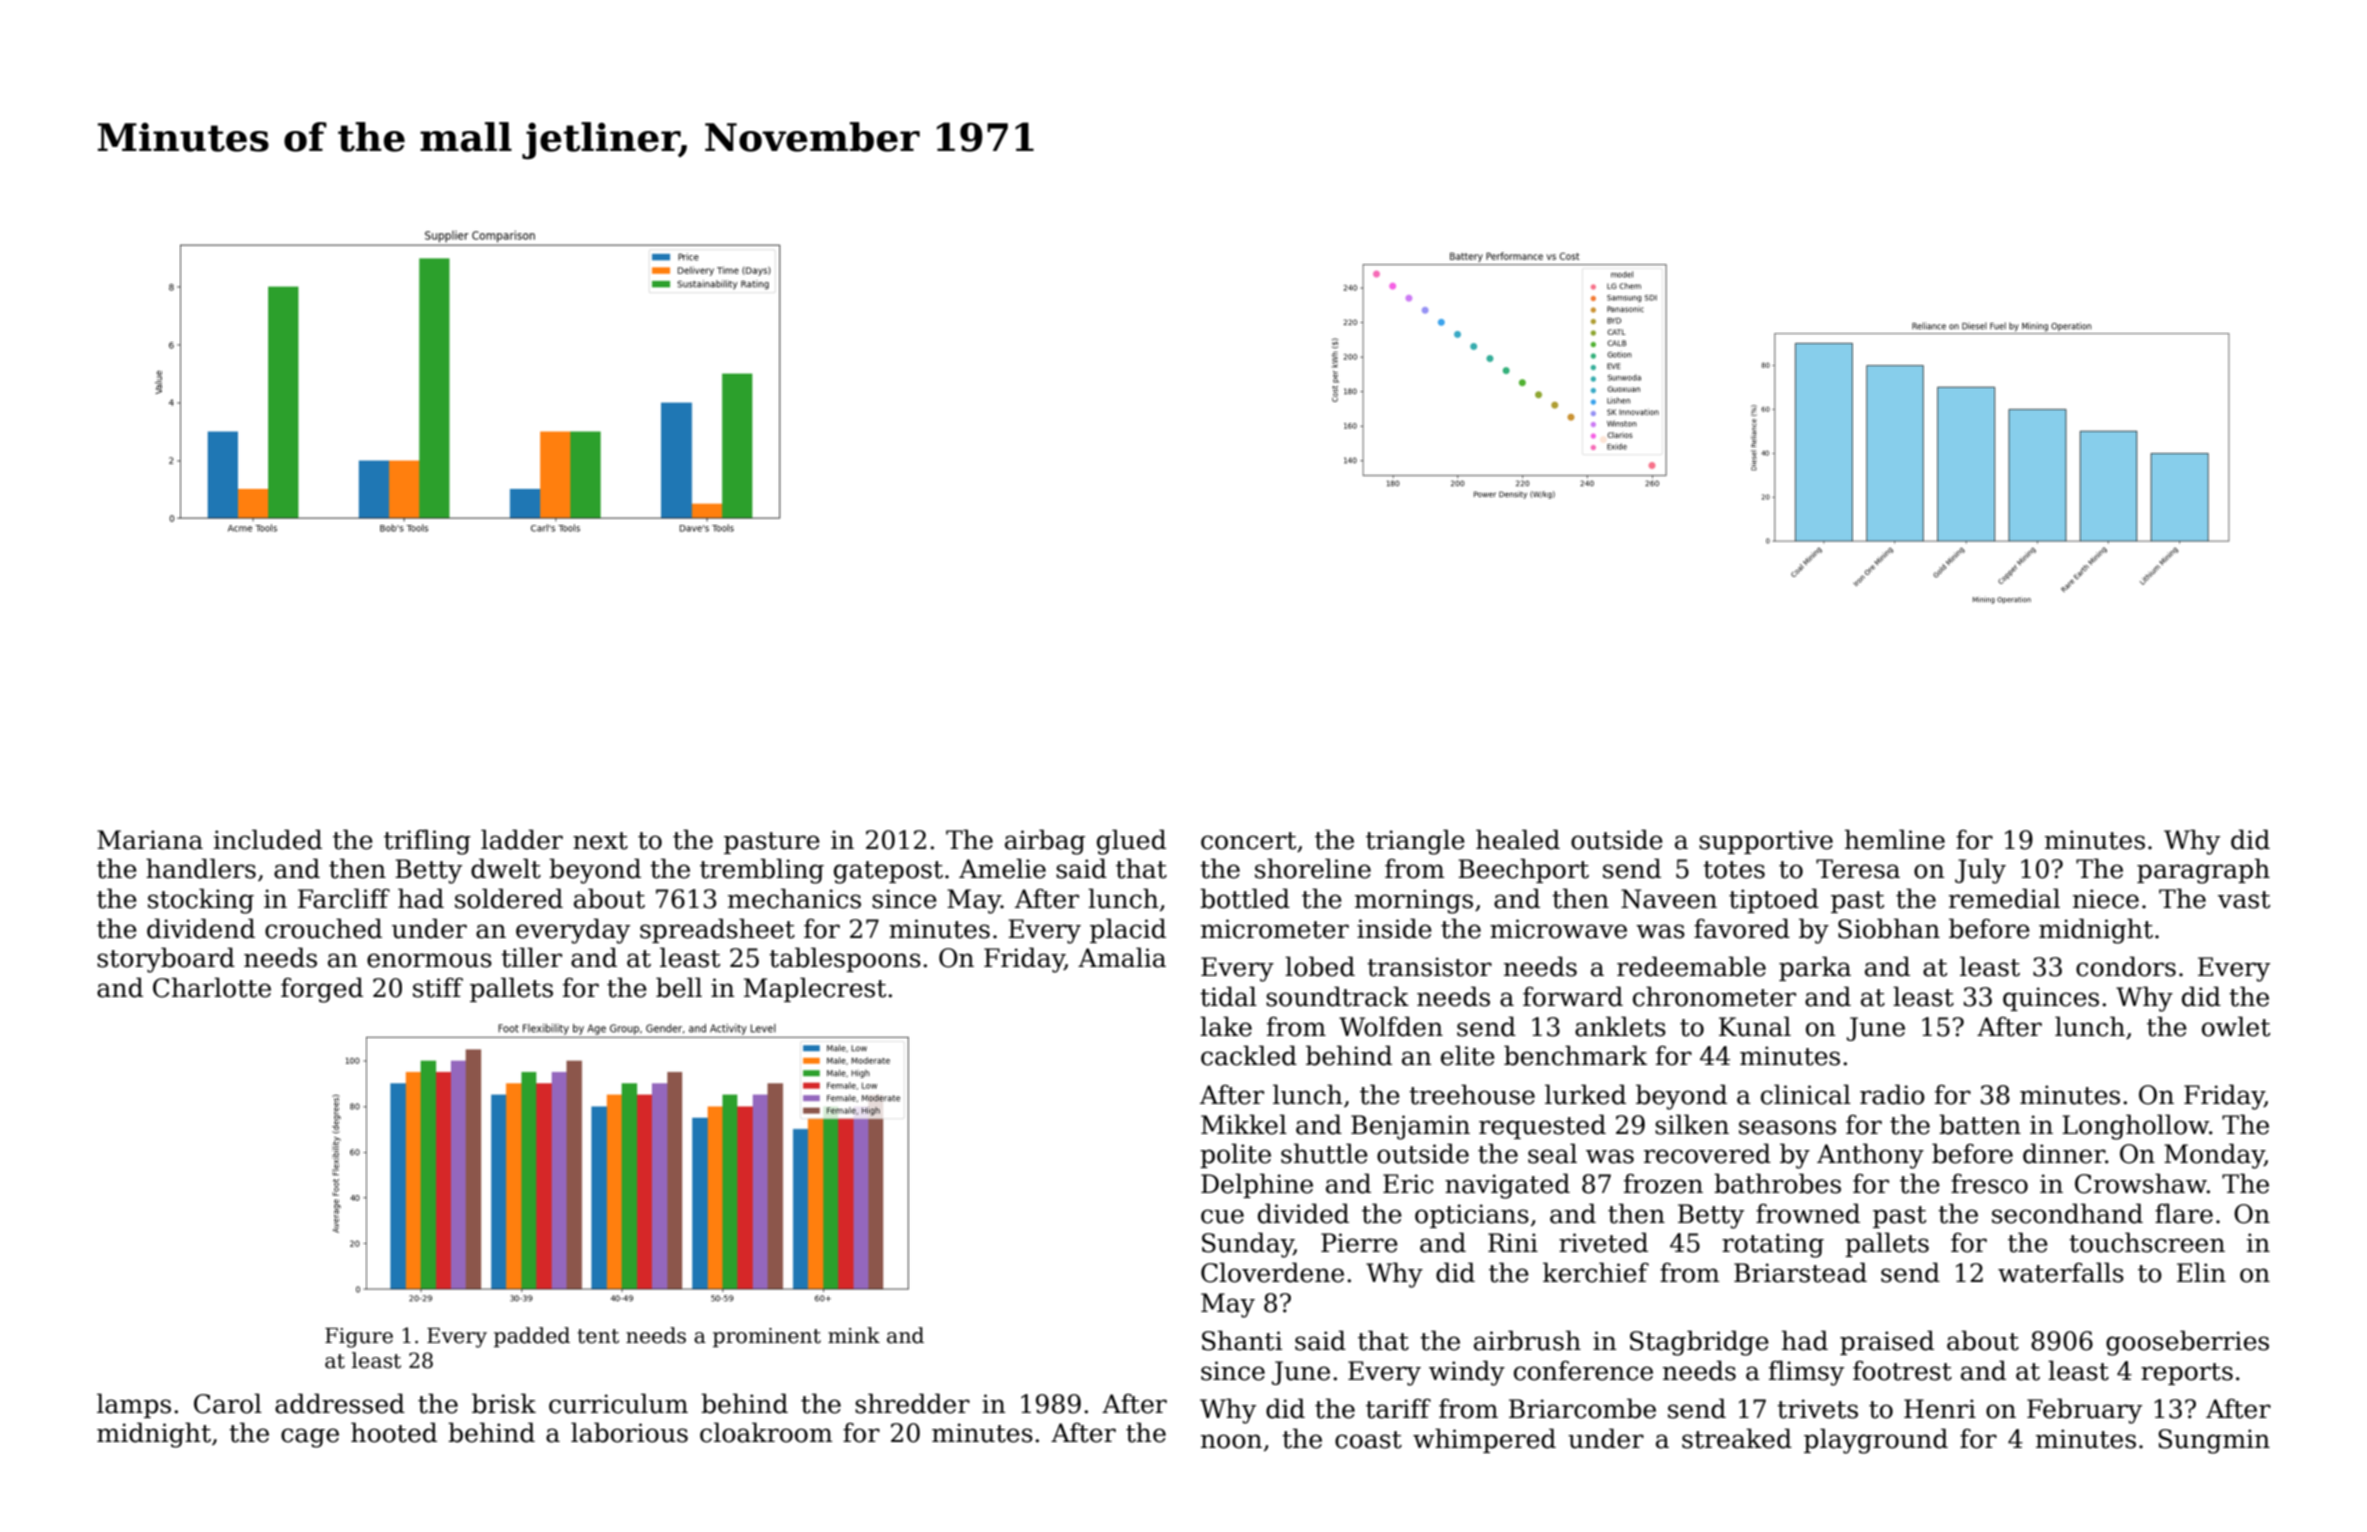 Image resolution: width=2367 pixels, height=1532 pixels. Describe the element at coordinates (1895, 839) in the document. I see `hemline` at that location.
